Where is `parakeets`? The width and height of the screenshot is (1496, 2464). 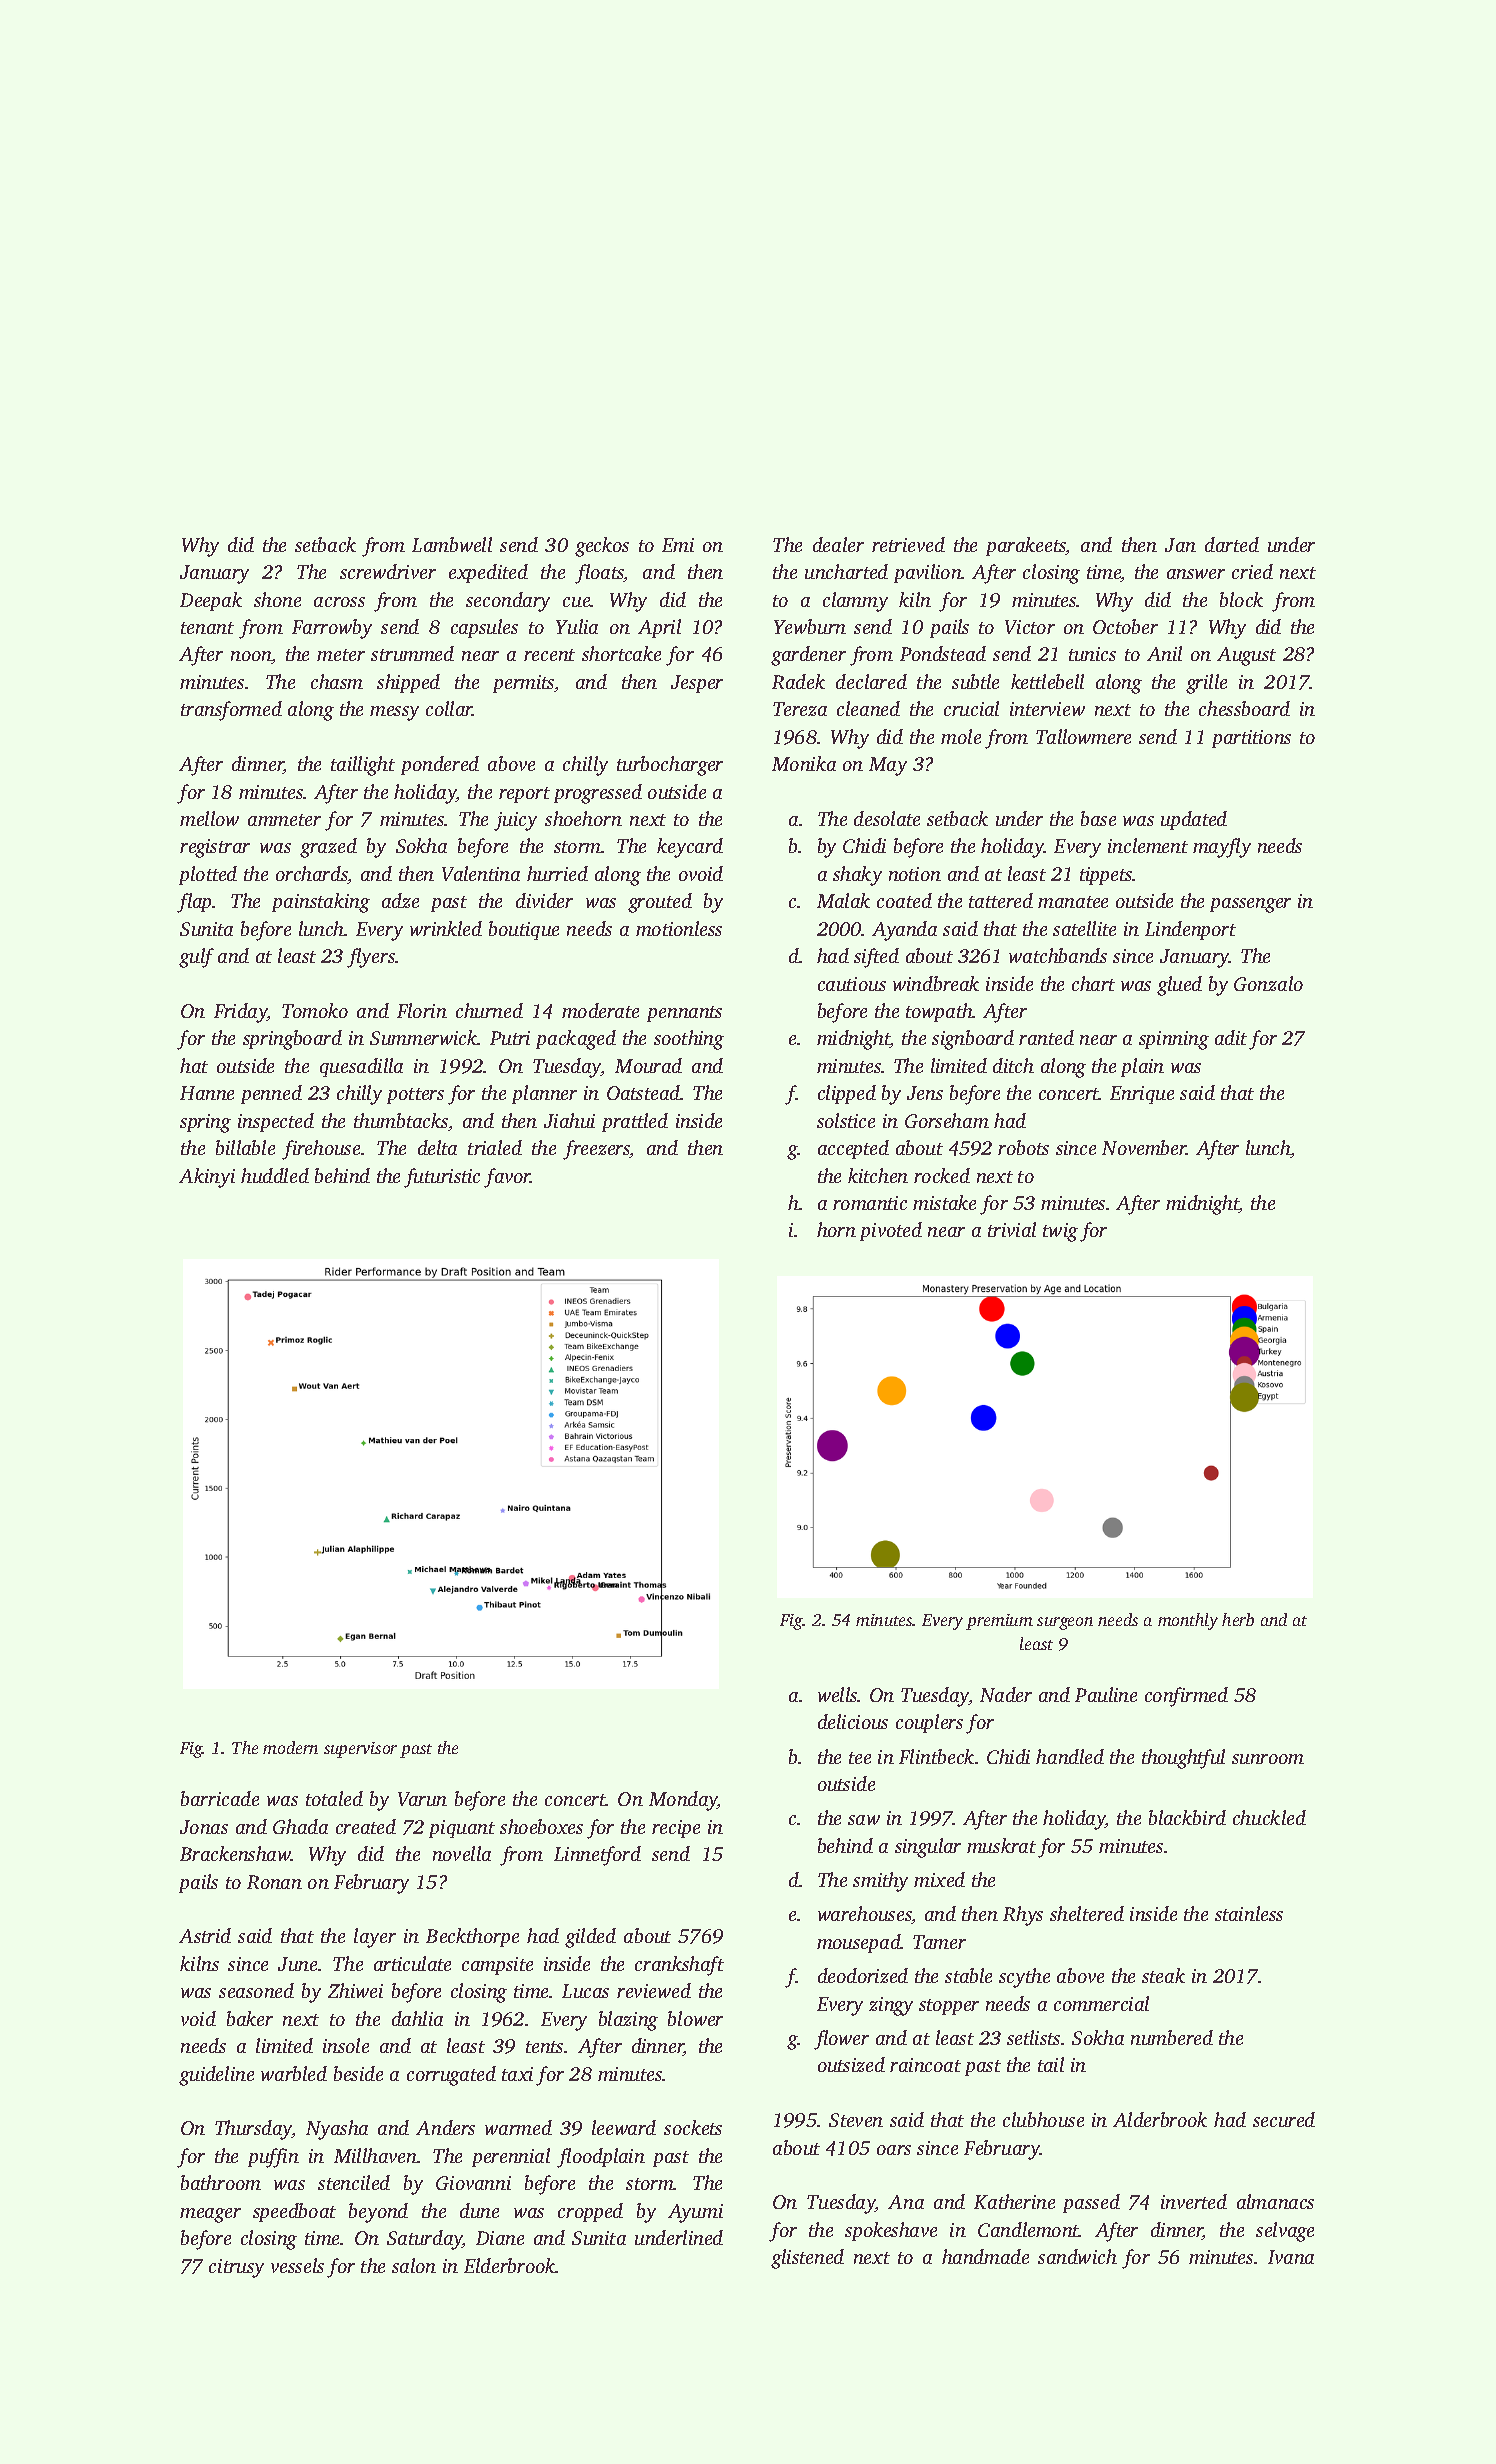
parakeets is located at coordinates (1026, 546).
